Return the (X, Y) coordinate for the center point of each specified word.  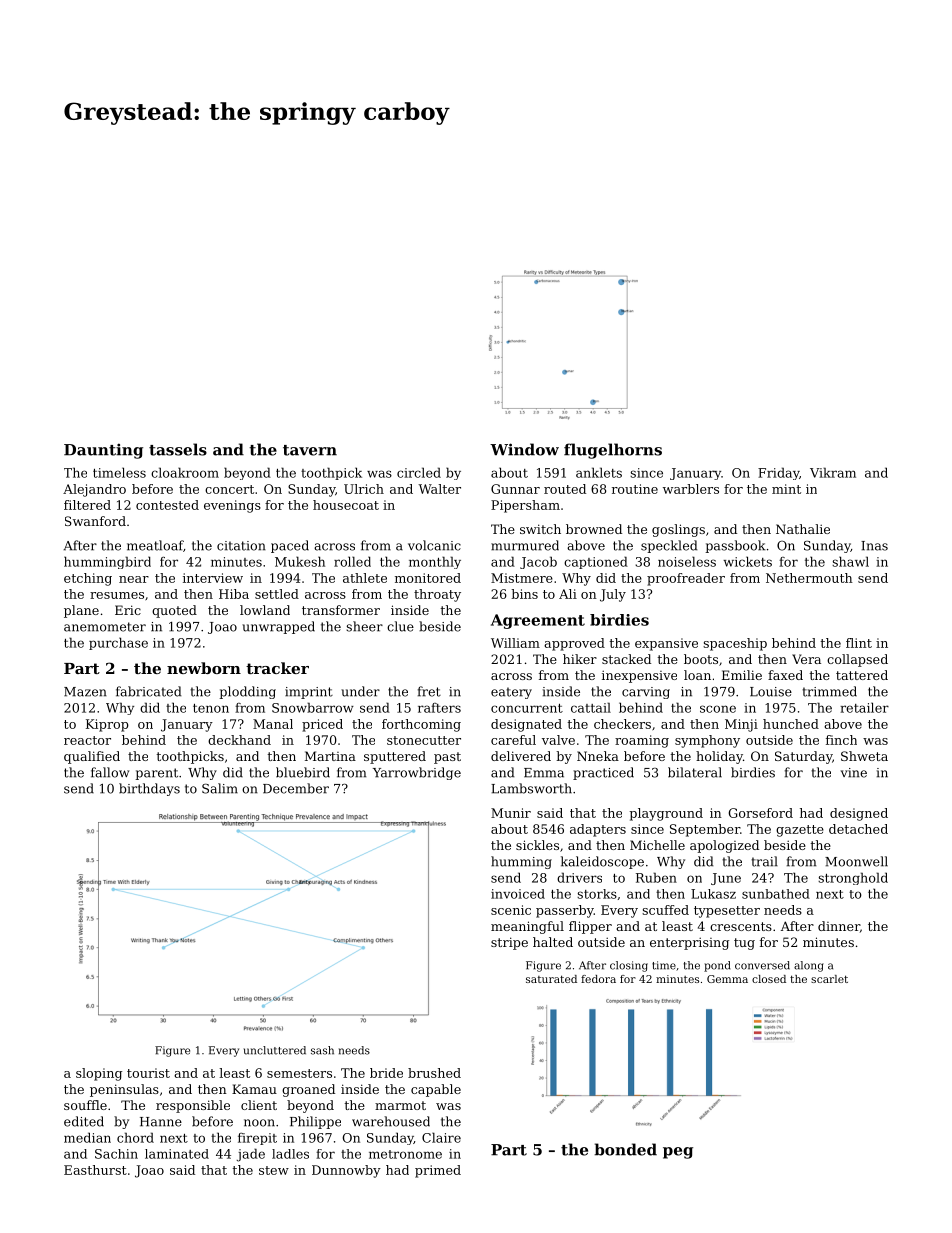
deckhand (239, 740)
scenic (511, 910)
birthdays (149, 789)
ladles (290, 1154)
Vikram (833, 472)
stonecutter (424, 740)
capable (436, 1090)
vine (854, 773)
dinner (839, 926)
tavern (310, 450)
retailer (864, 707)
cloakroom (185, 472)
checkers (622, 724)
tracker (277, 668)
